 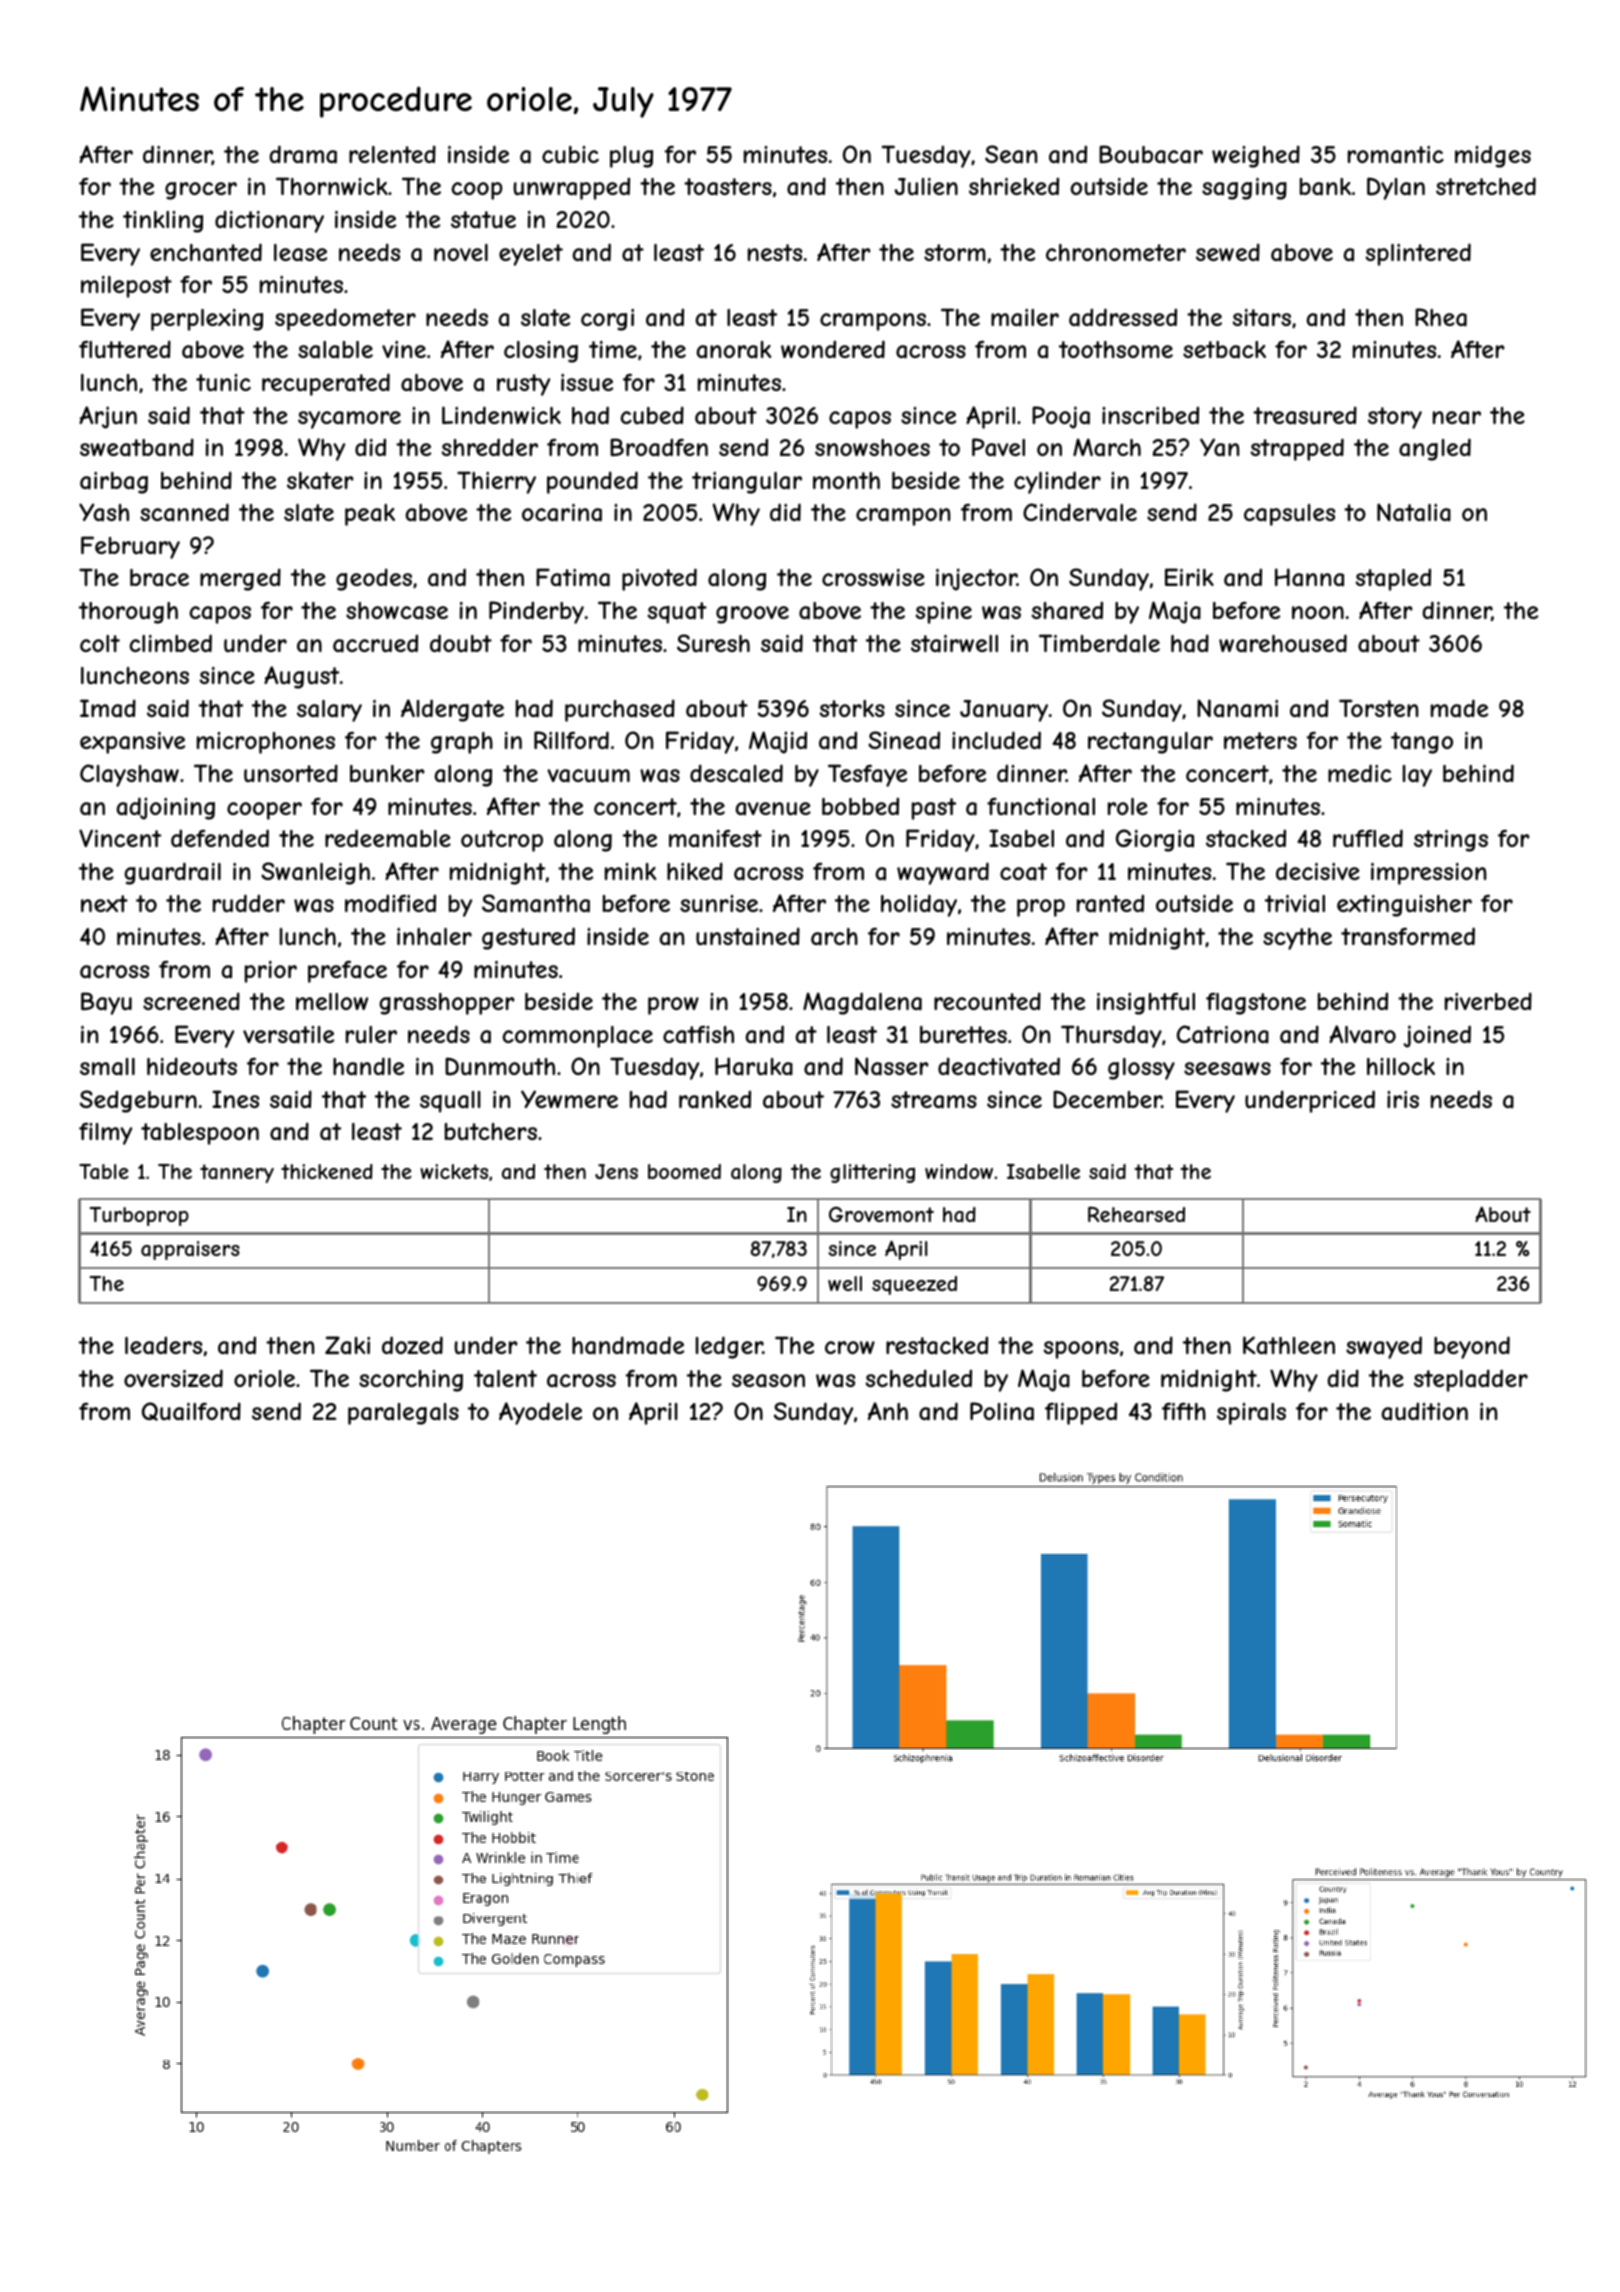 What do you see at coordinates (191, 1411) in the screenshot?
I see `Quailford` at bounding box center [191, 1411].
